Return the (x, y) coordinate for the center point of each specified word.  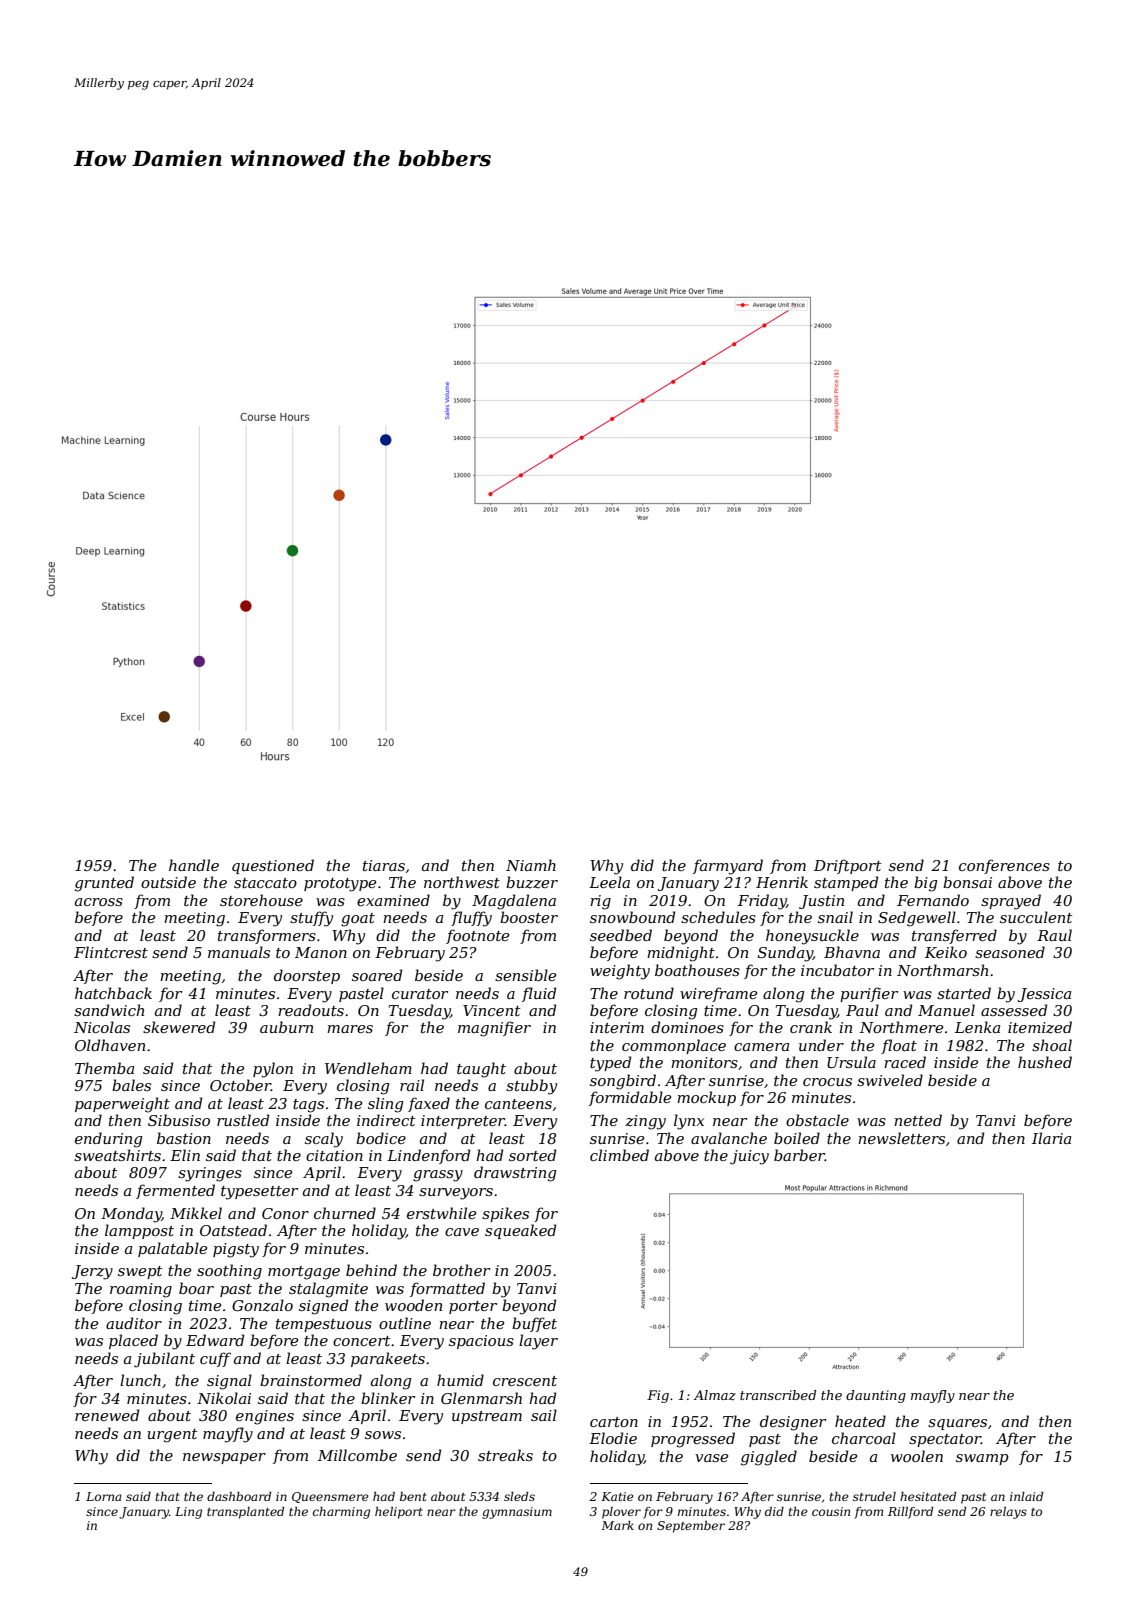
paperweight (122, 1105)
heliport (399, 1513)
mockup (706, 1098)
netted (918, 1120)
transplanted (245, 1513)
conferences (1004, 866)
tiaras (384, 865)
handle (194, 865)
